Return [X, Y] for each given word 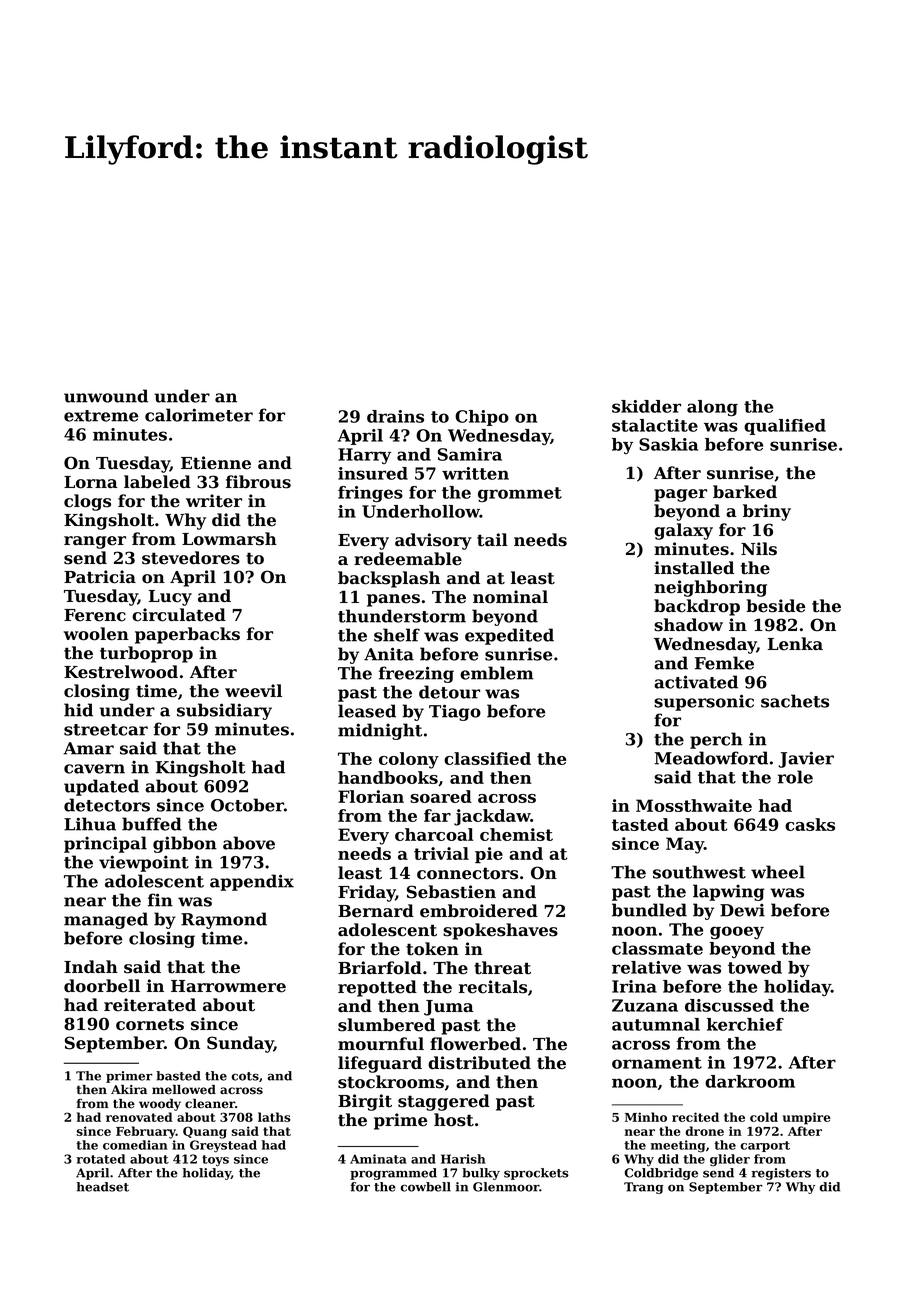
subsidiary [224, 711]
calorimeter [199, 415]
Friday [367, 893]
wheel [778, 872]
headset [103, 1187]
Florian [371, 796]
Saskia [668, 444]
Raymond [224, 920]
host [454, 1120]
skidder [646, 406]
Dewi [742, 910]
